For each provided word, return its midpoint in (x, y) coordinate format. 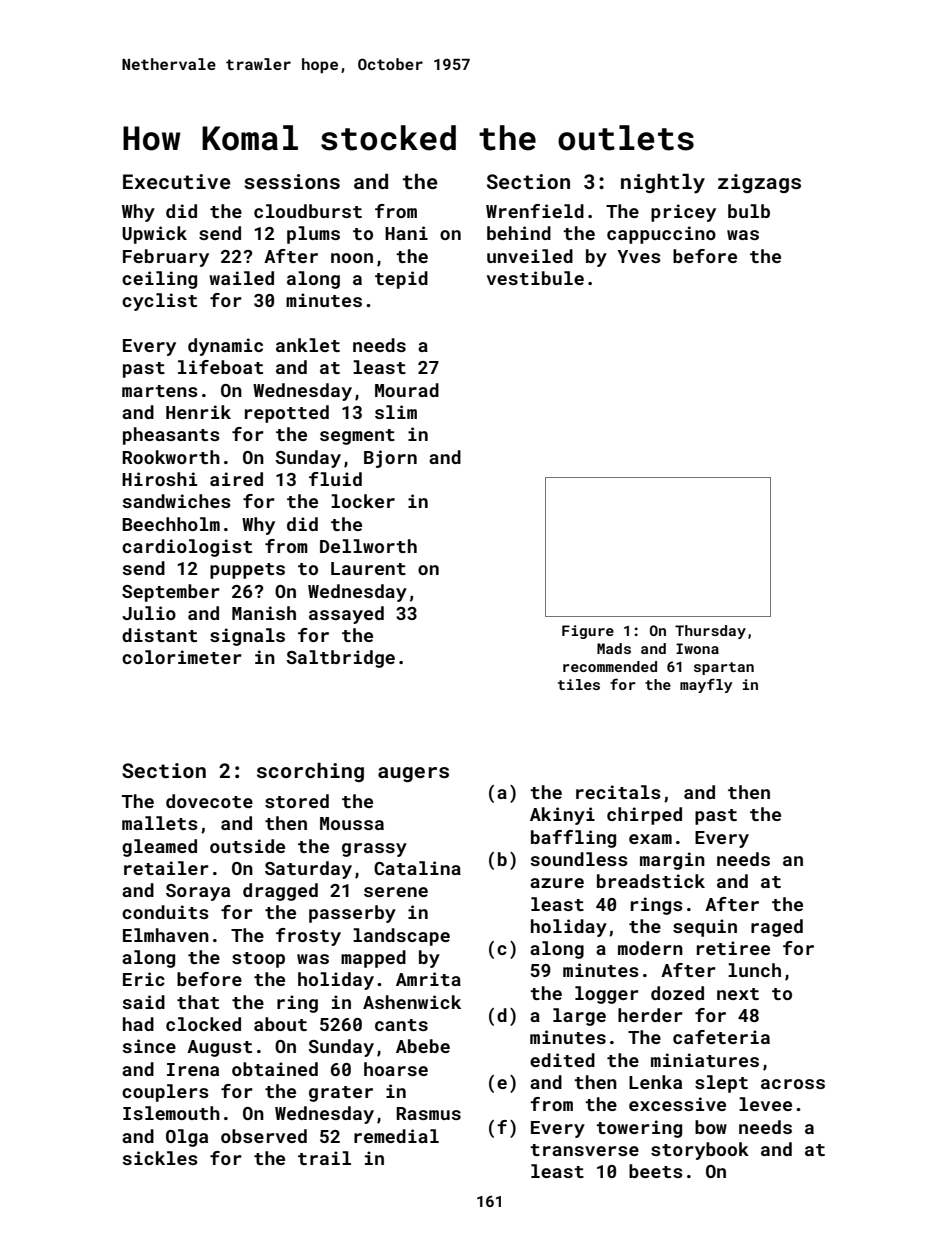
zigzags (759, 183)
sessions (292, 181)
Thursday (710, 632)
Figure (588, 632)
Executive (177, 181)
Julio (149, 613)
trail (324, 1158)
